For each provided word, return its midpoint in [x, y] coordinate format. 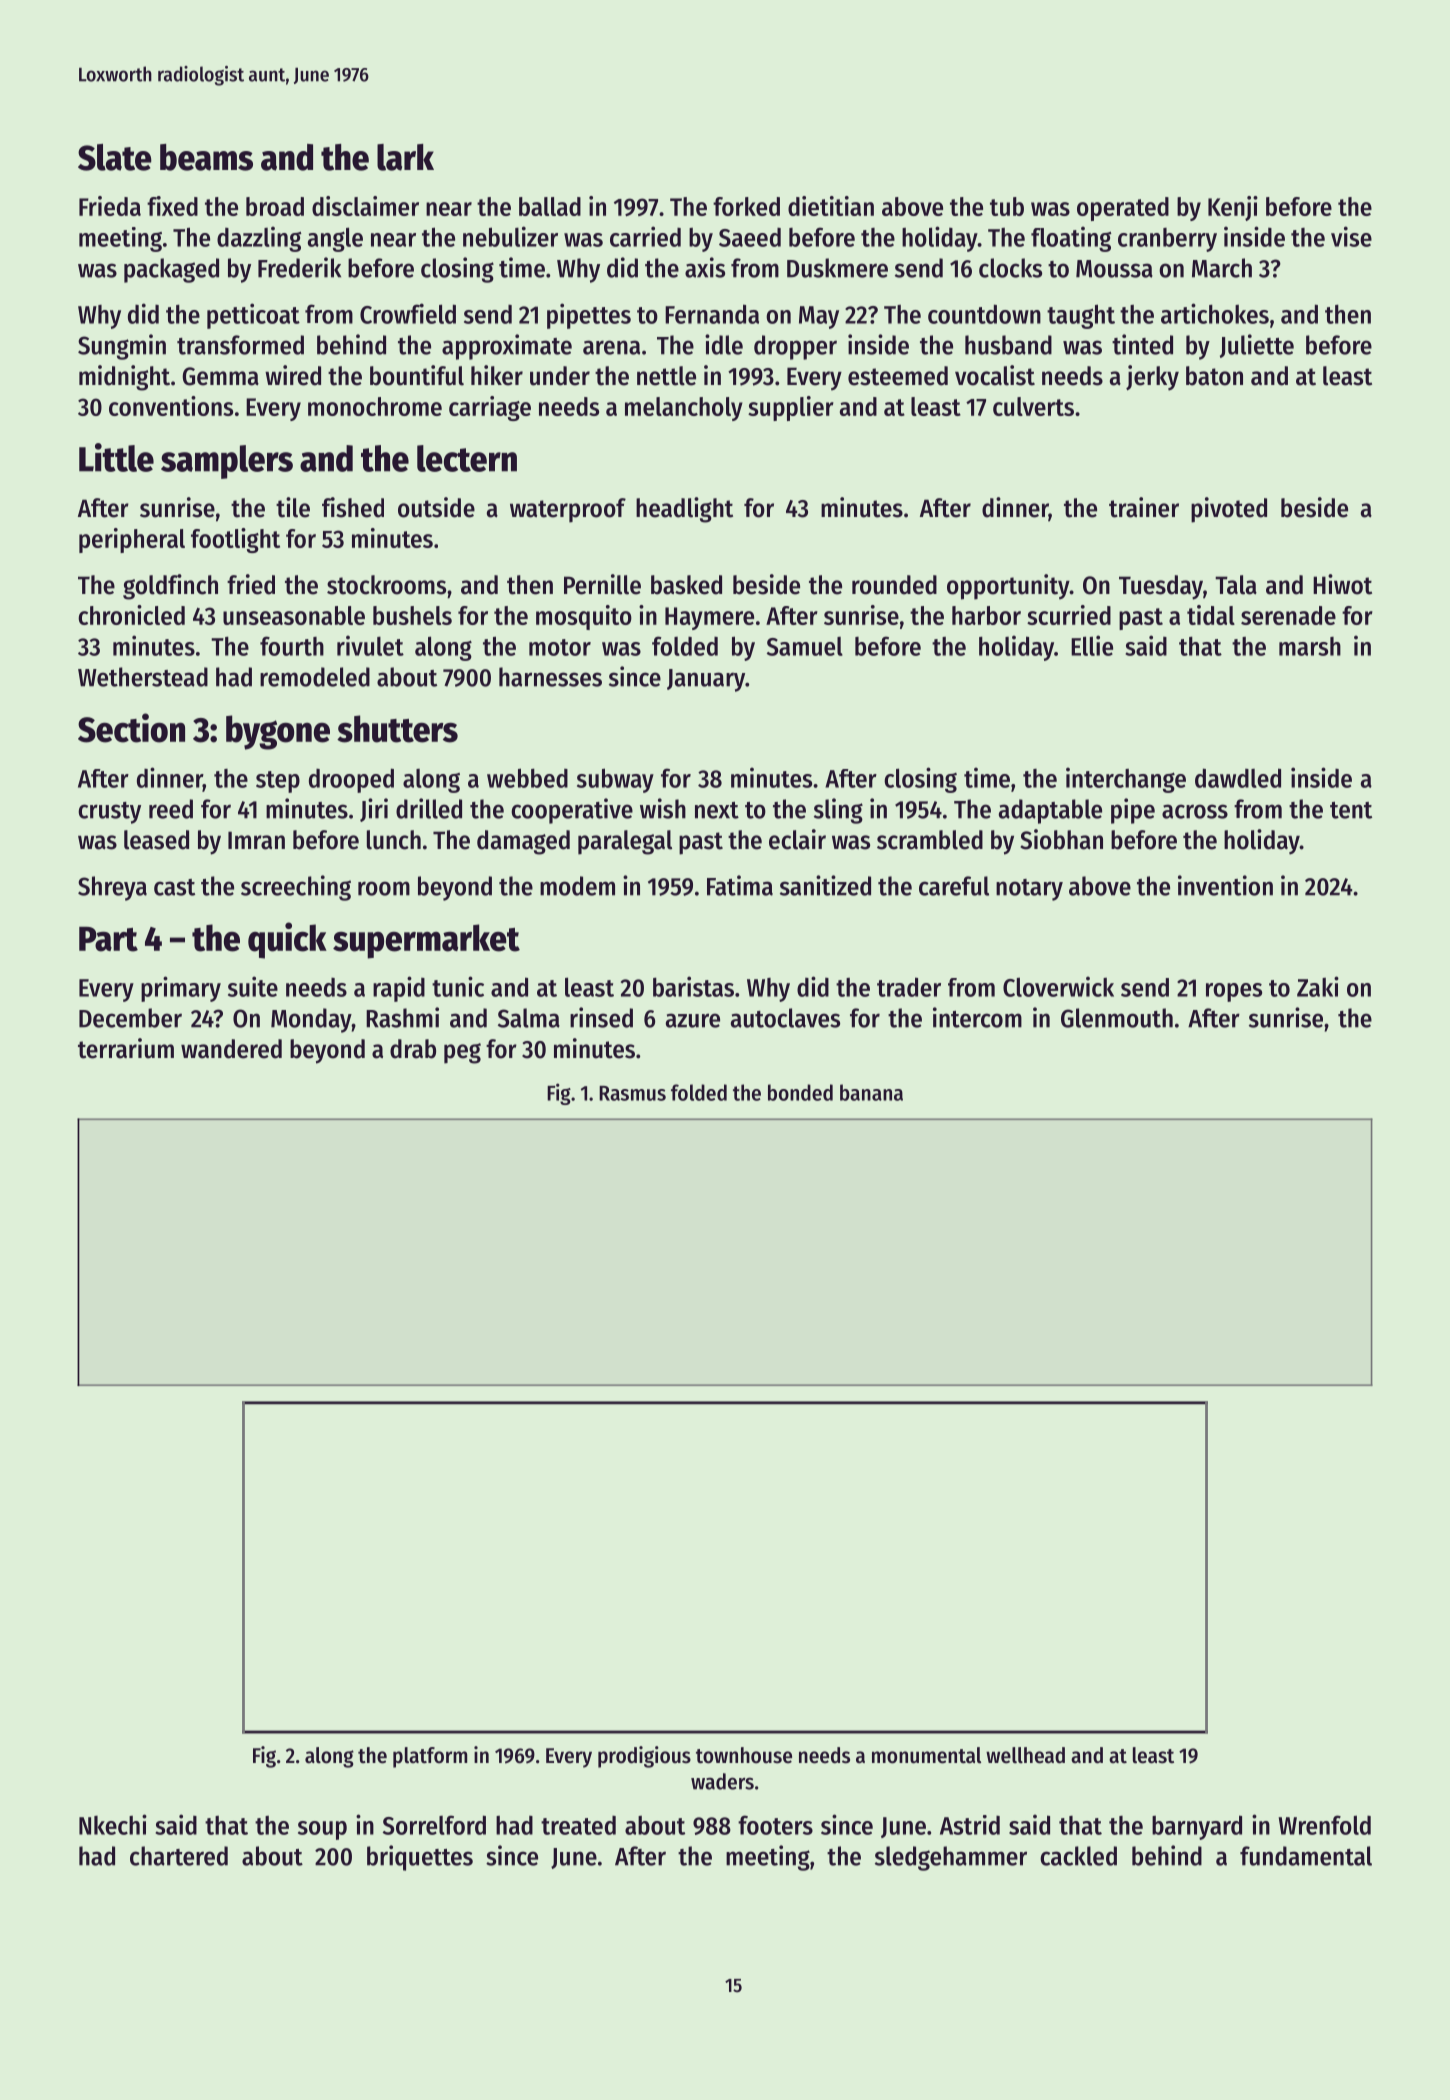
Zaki [1318, 986]
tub [1007, 206]
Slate [115, 157]
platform [430, 1757]
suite [253, 986]
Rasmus [632, 1093]
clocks [1010, 268]
